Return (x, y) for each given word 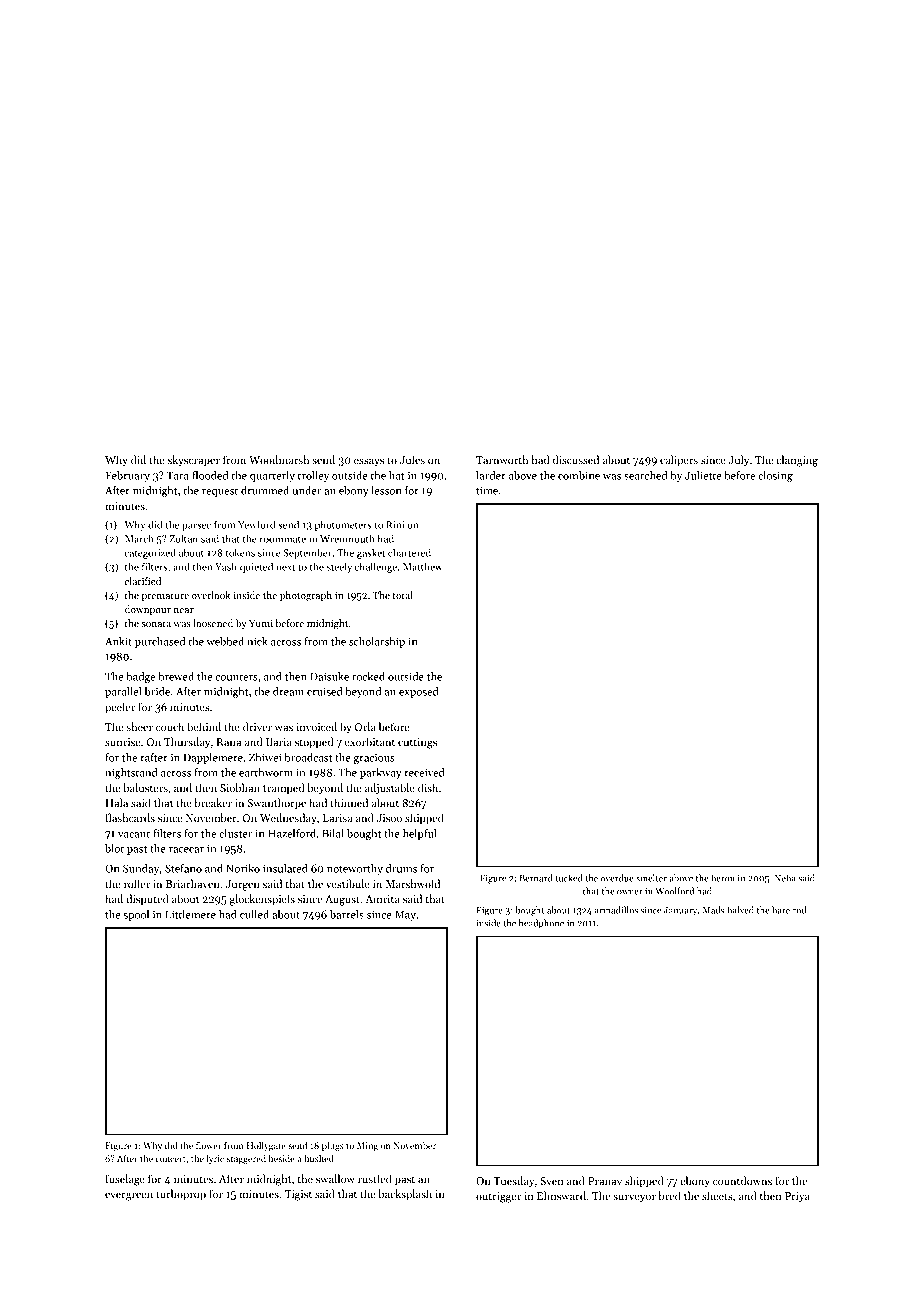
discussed (576, 459)
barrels (347, 914)
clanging (797, 461)
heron (723, 878)
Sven (552, 1181)
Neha (785, 878)
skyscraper (194, 461)
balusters (145, 787)
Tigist (298, 1195)
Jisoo (389, 818)
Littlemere (190, 914)
